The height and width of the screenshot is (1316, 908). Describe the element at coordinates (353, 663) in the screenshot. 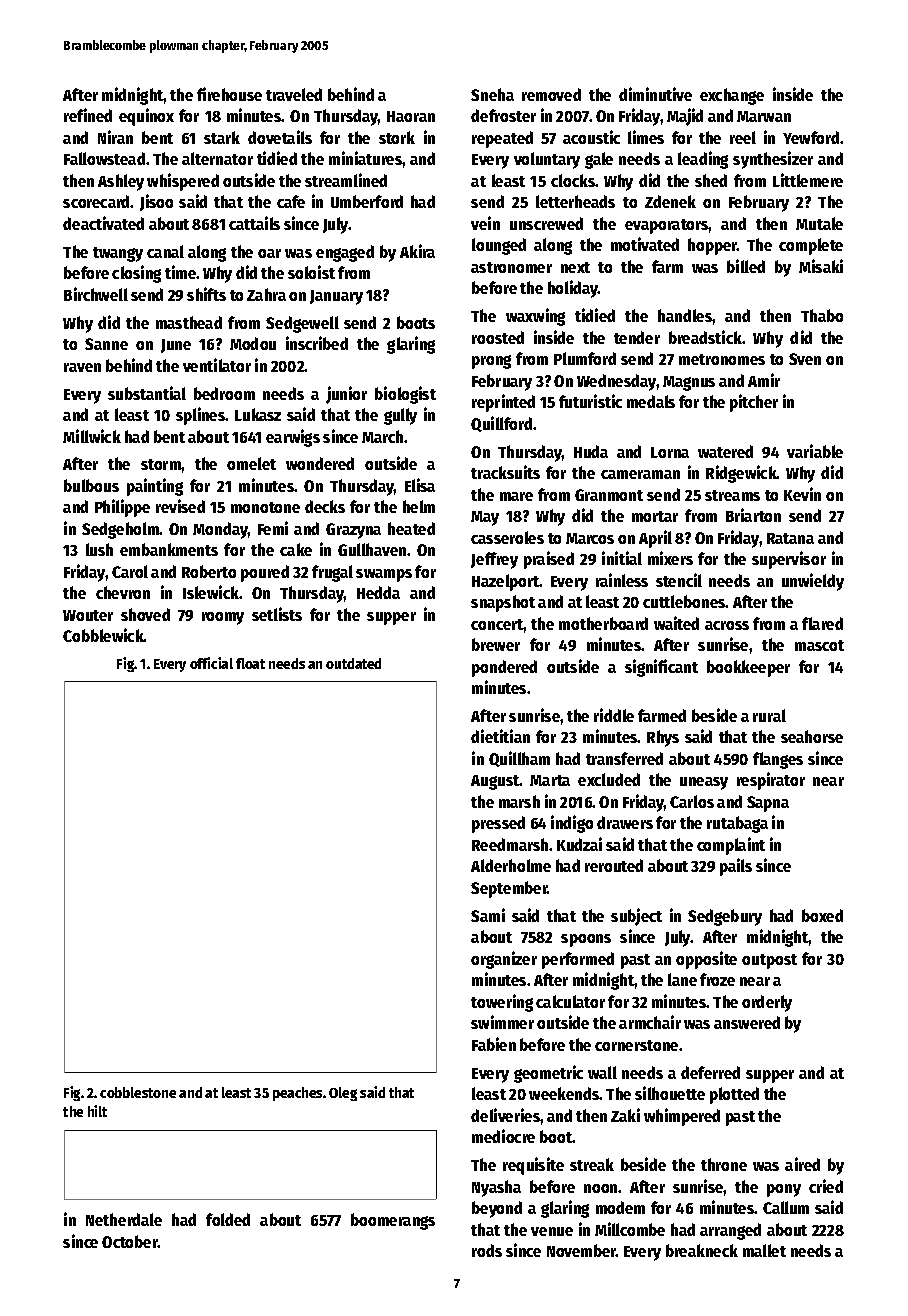

I see `outdated` at that location.
